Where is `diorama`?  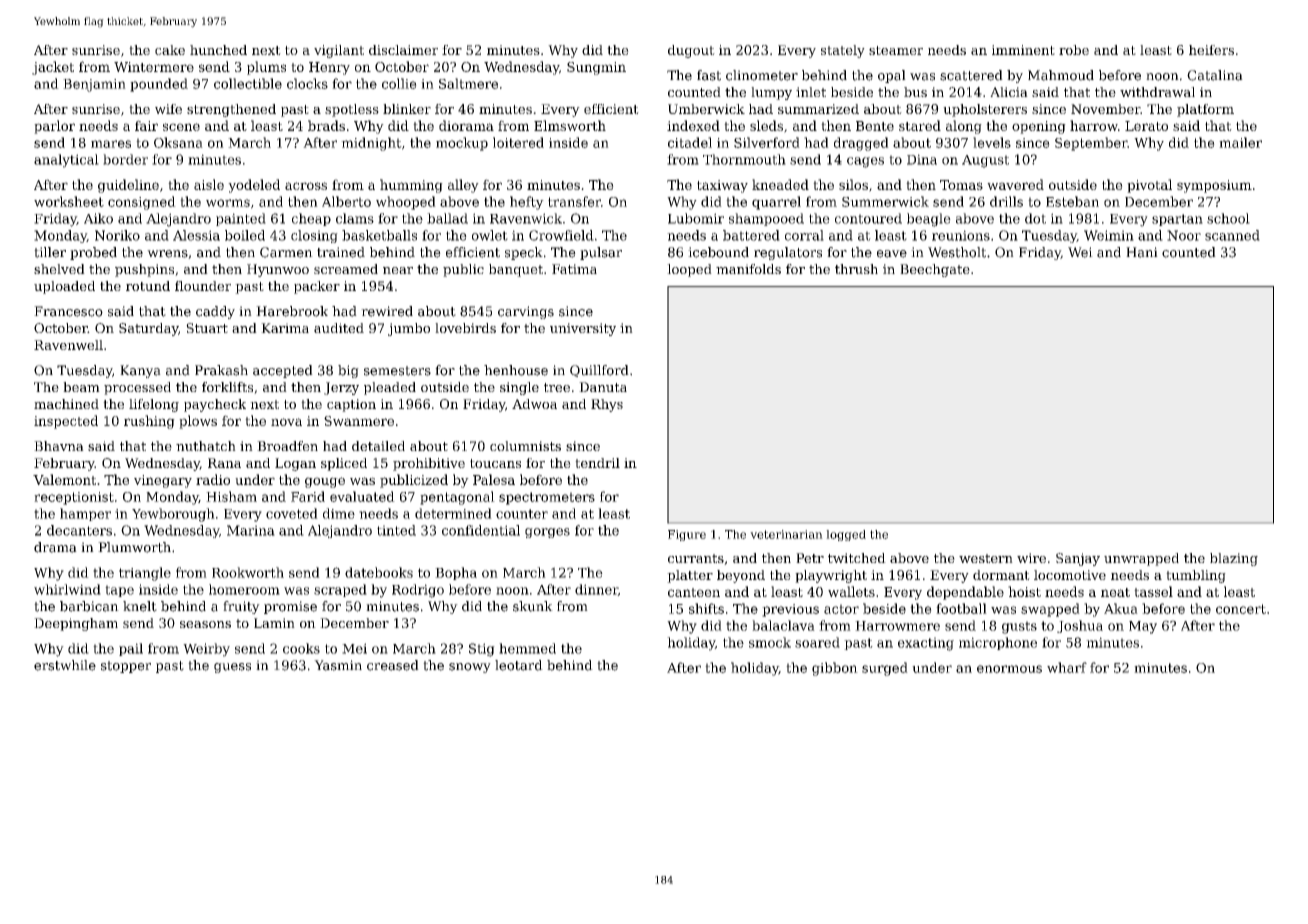
diorama is located at coordinates (466, 125).
